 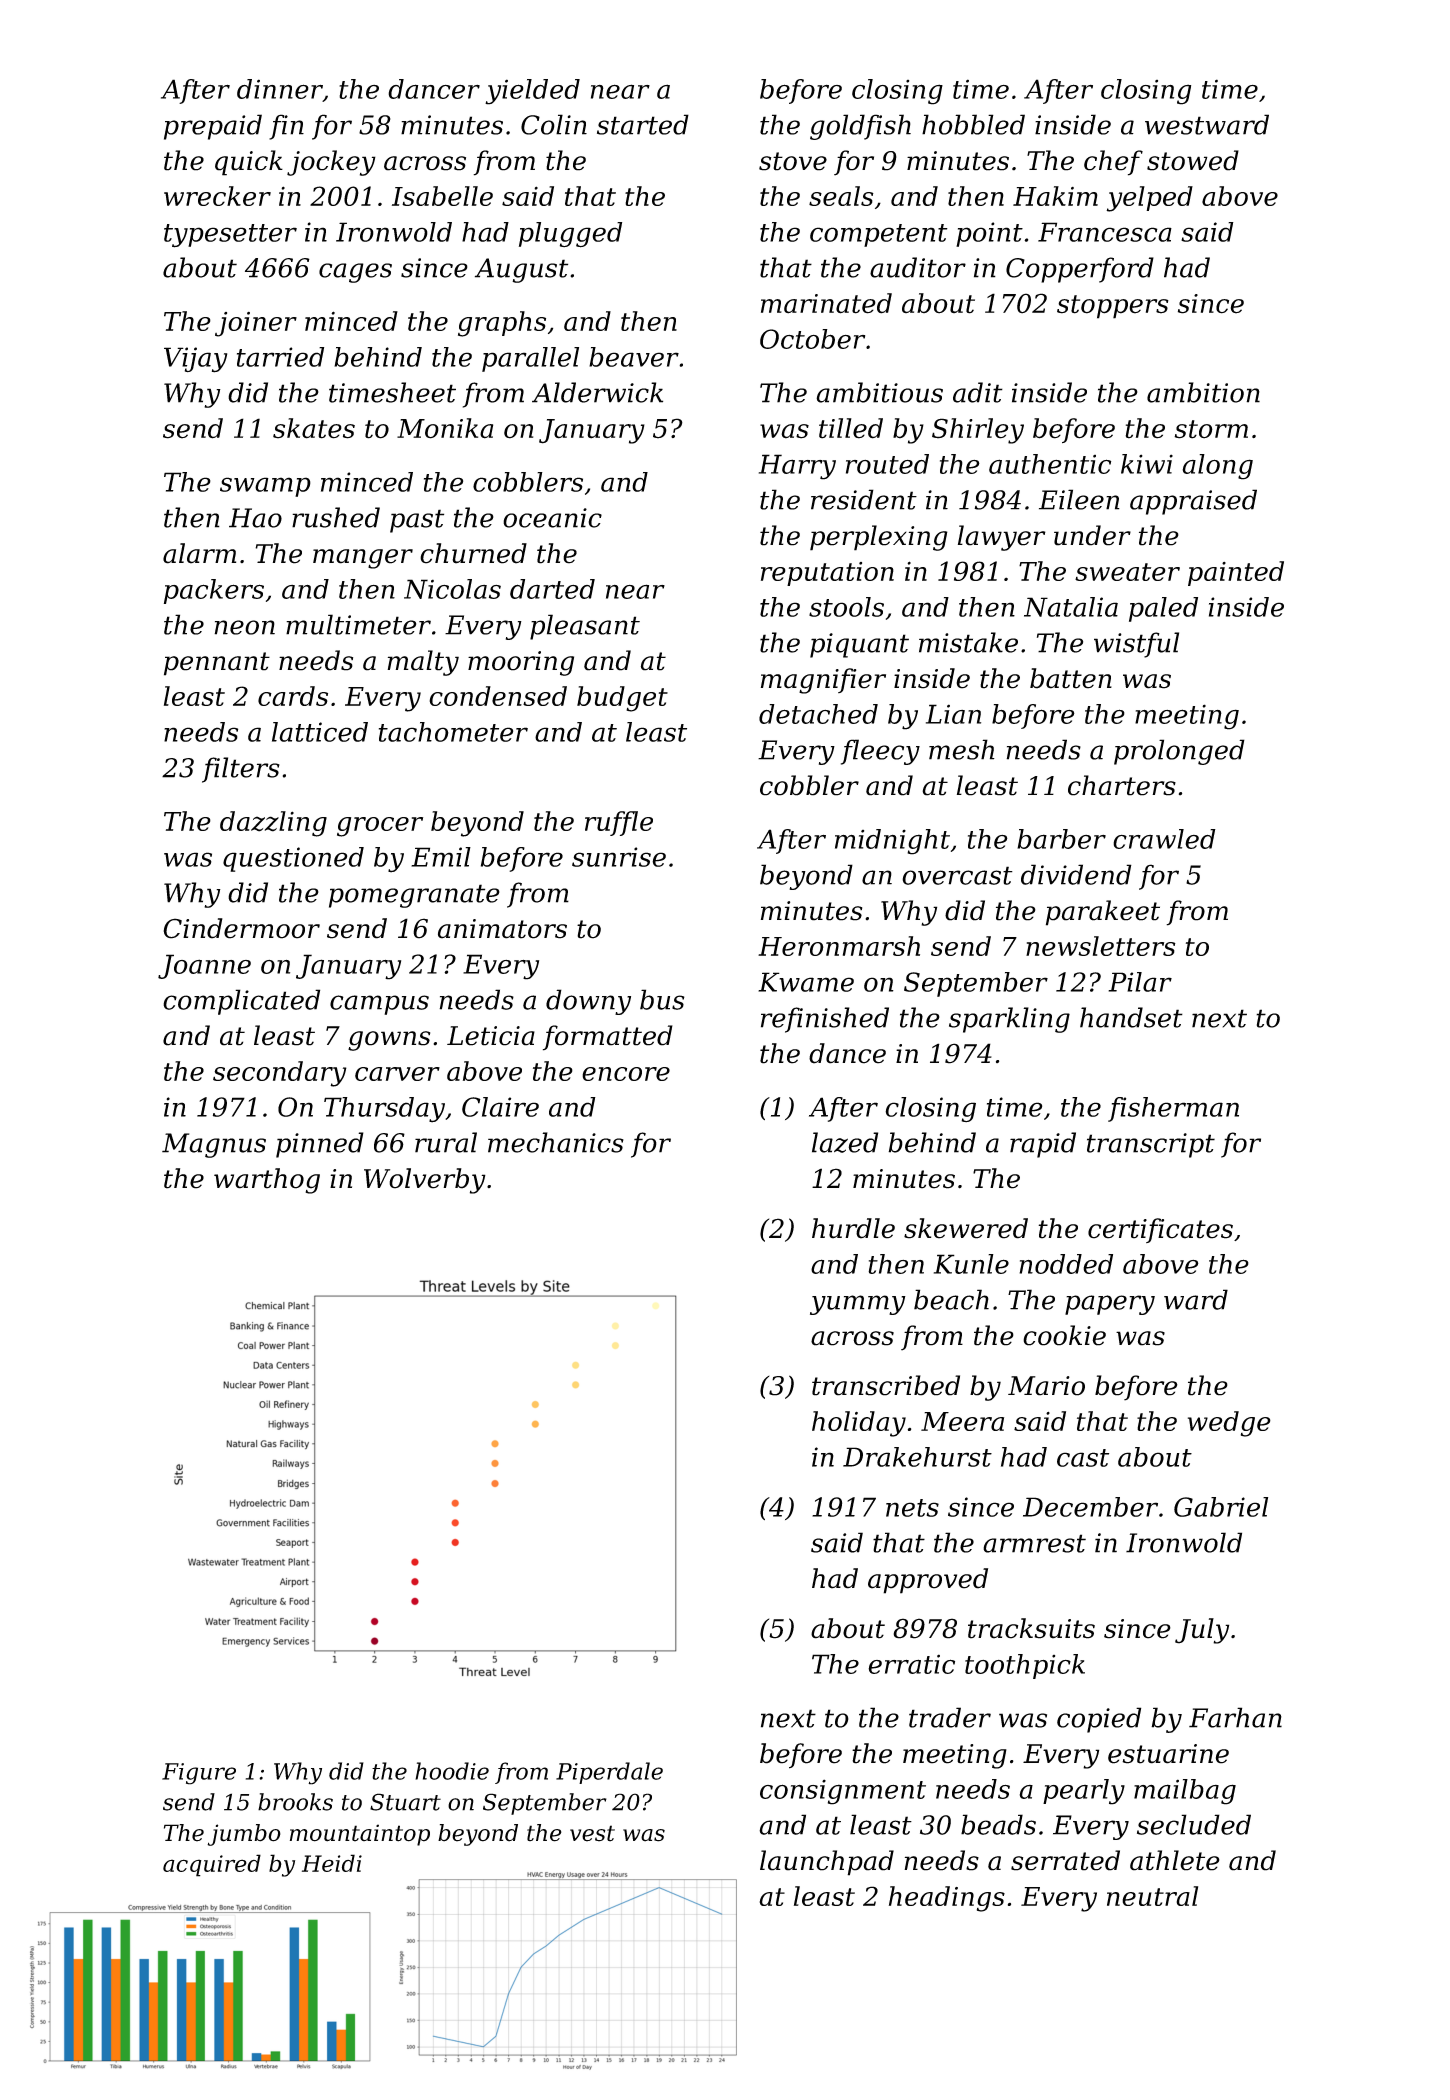 I want to click on Colin, so click(x=554, y=124).
